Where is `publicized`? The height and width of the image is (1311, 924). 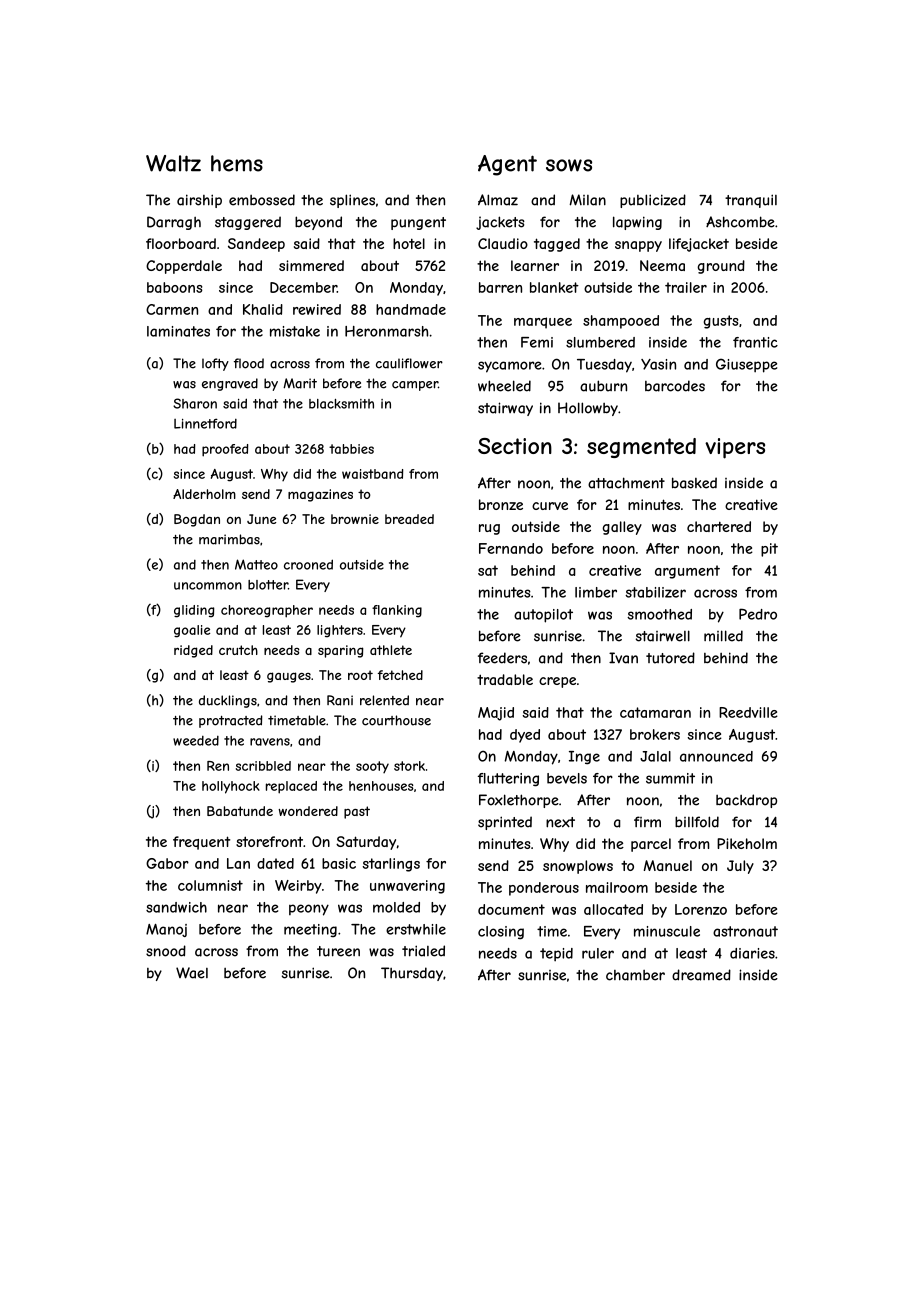
publicized is located at coordinates (653, 201).
